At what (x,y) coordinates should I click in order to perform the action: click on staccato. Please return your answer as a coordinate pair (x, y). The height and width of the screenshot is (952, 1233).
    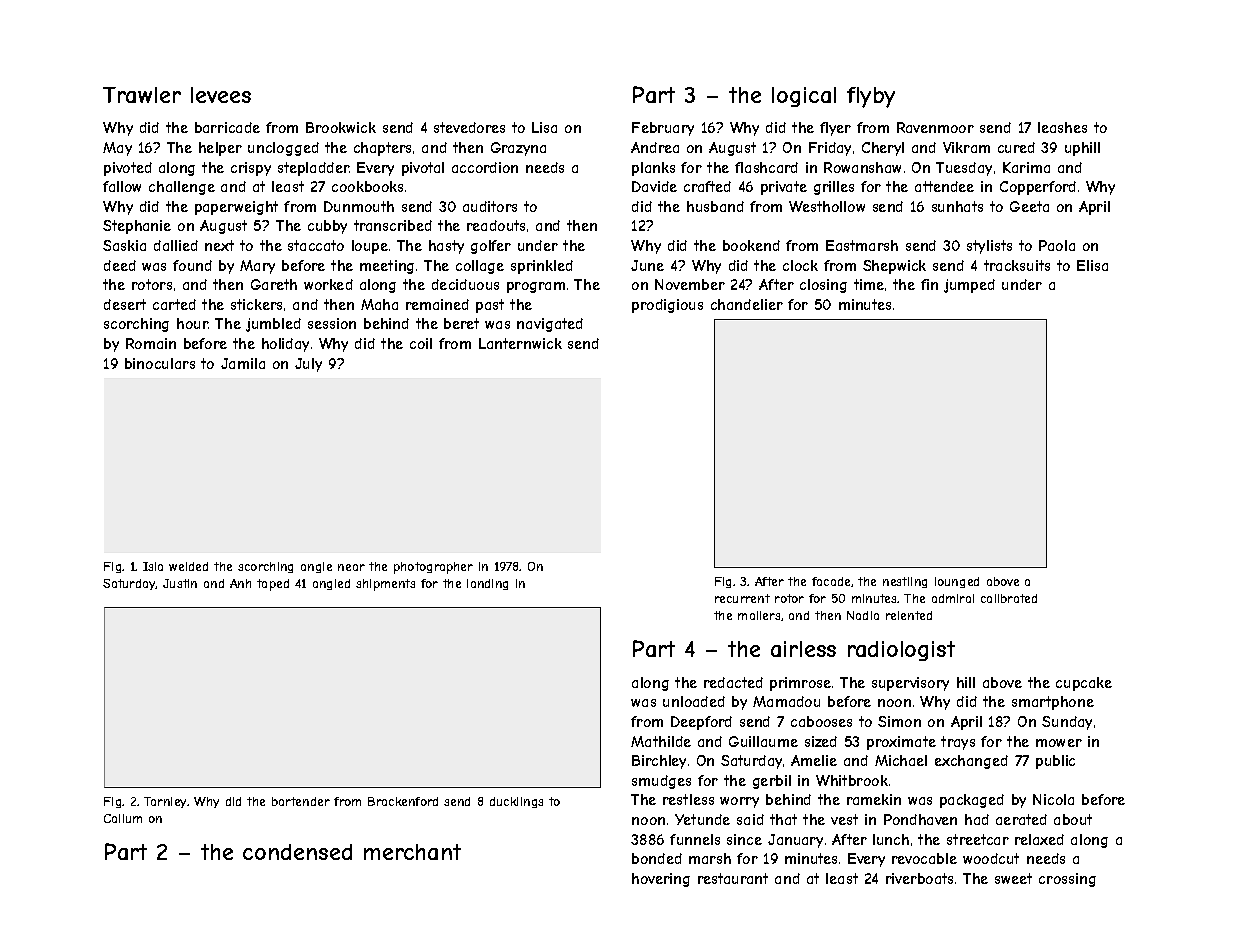
    Looking at the image, I should click on (316, 245).
